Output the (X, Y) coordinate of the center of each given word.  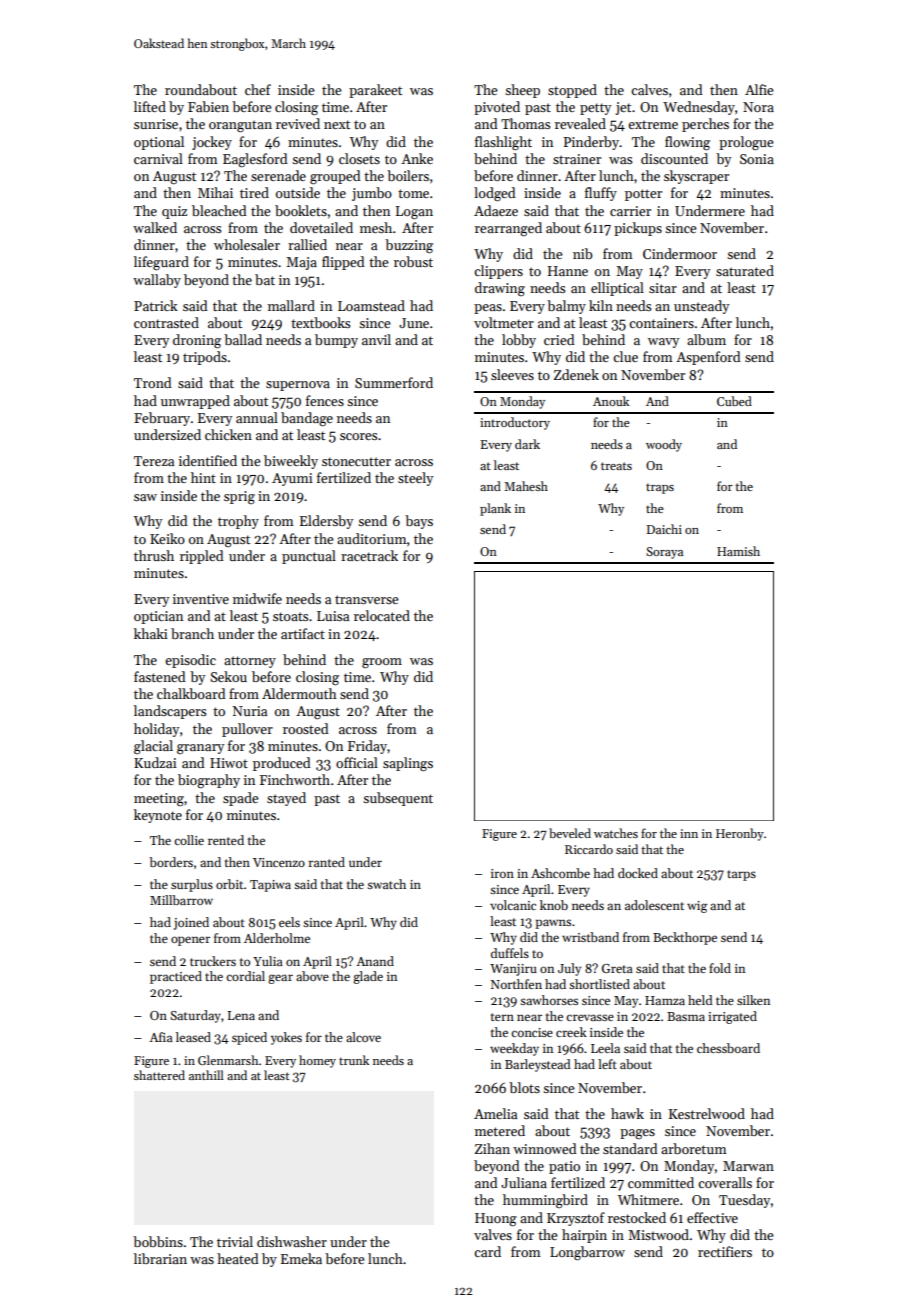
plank (495, 509)
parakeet (375, 91)
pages (637, 1134)
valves (493, 1234)
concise (532, 1032)
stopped (572, 91)
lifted (150, 106)
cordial (245, 976)
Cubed (734, 401)
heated (237, 1258)
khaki (151, 633)
